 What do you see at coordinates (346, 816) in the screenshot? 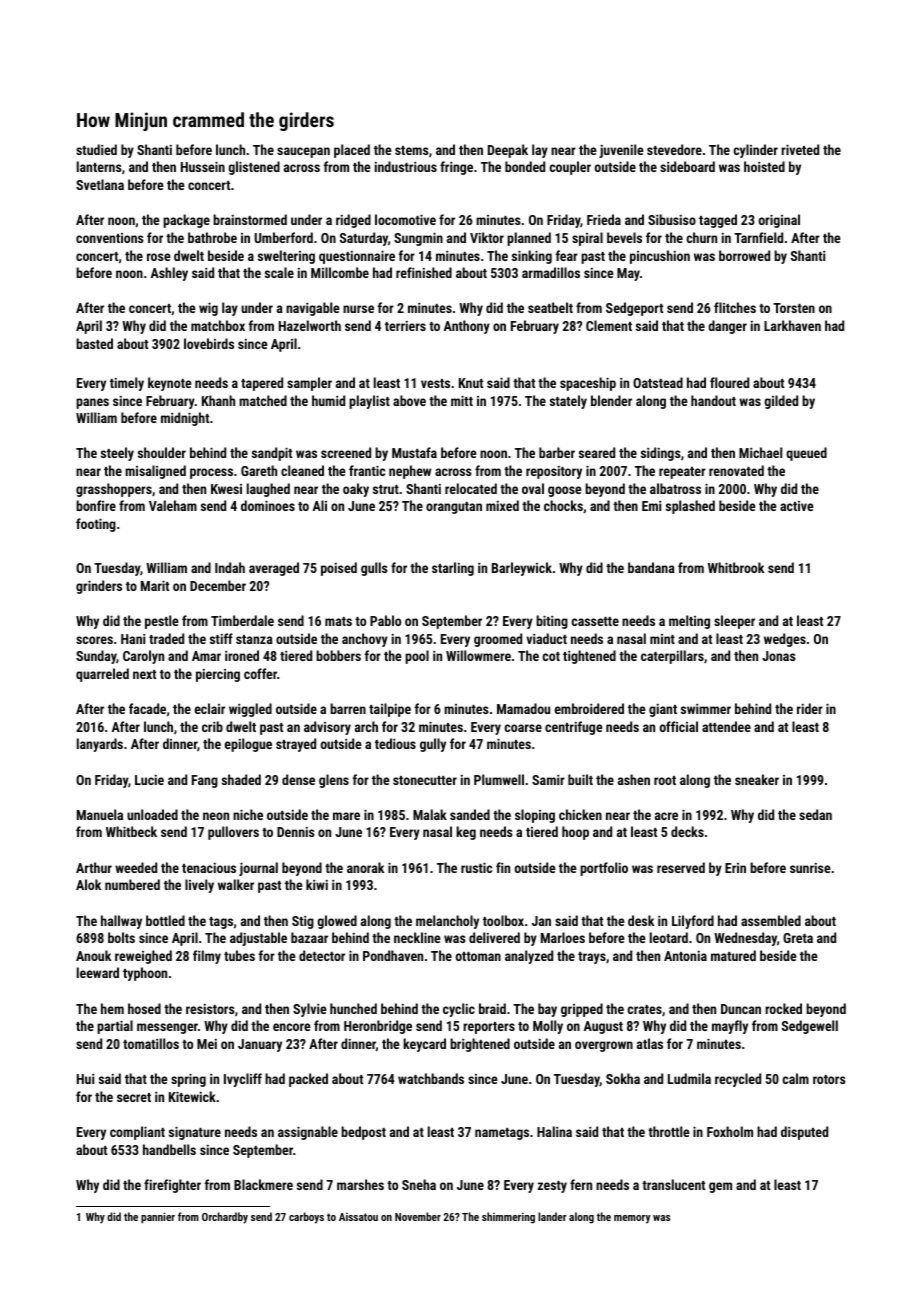
I see `mare` at bounding box center [346, 816].
